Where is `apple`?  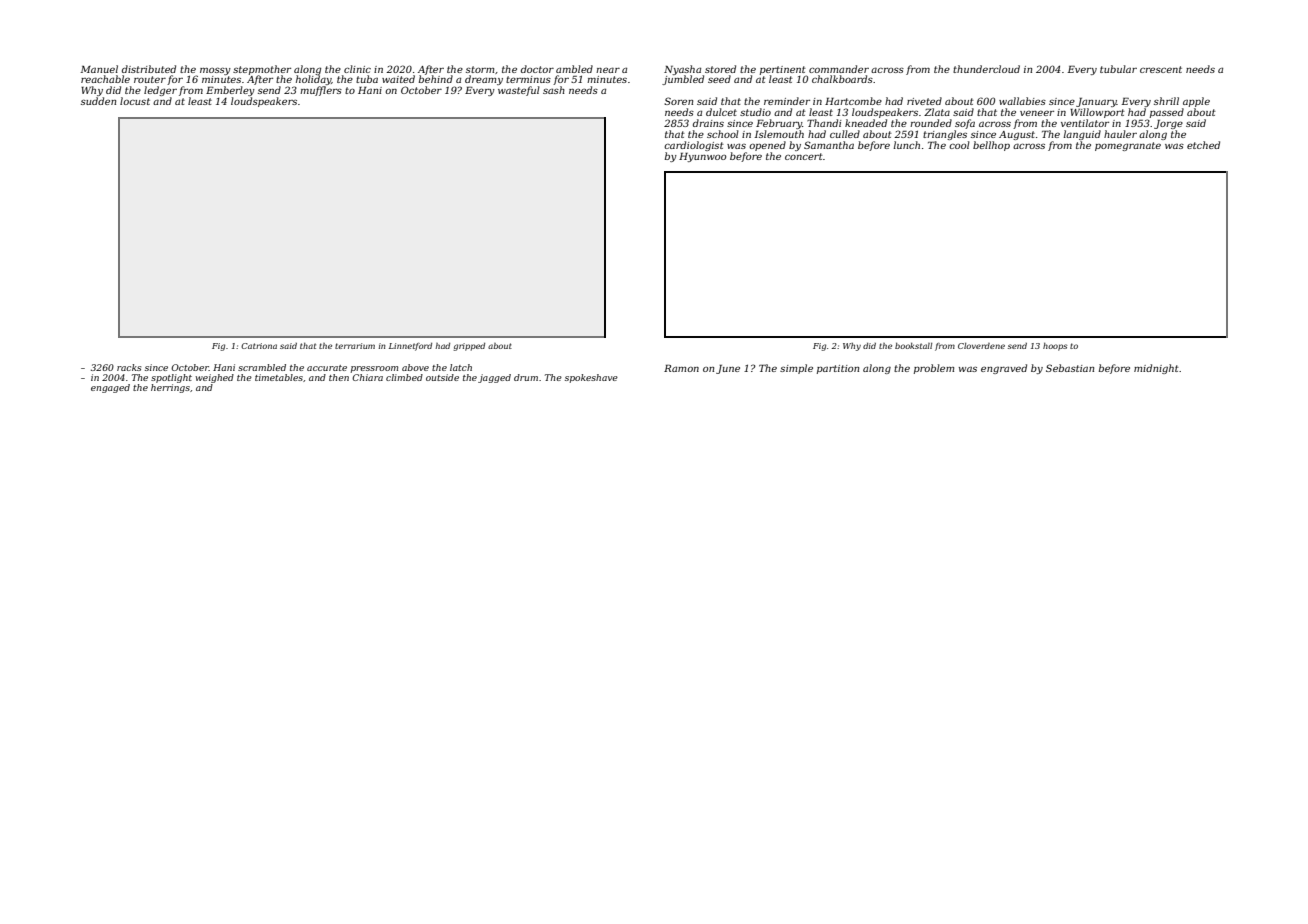
apple is located at coordinates (1196, 102).
